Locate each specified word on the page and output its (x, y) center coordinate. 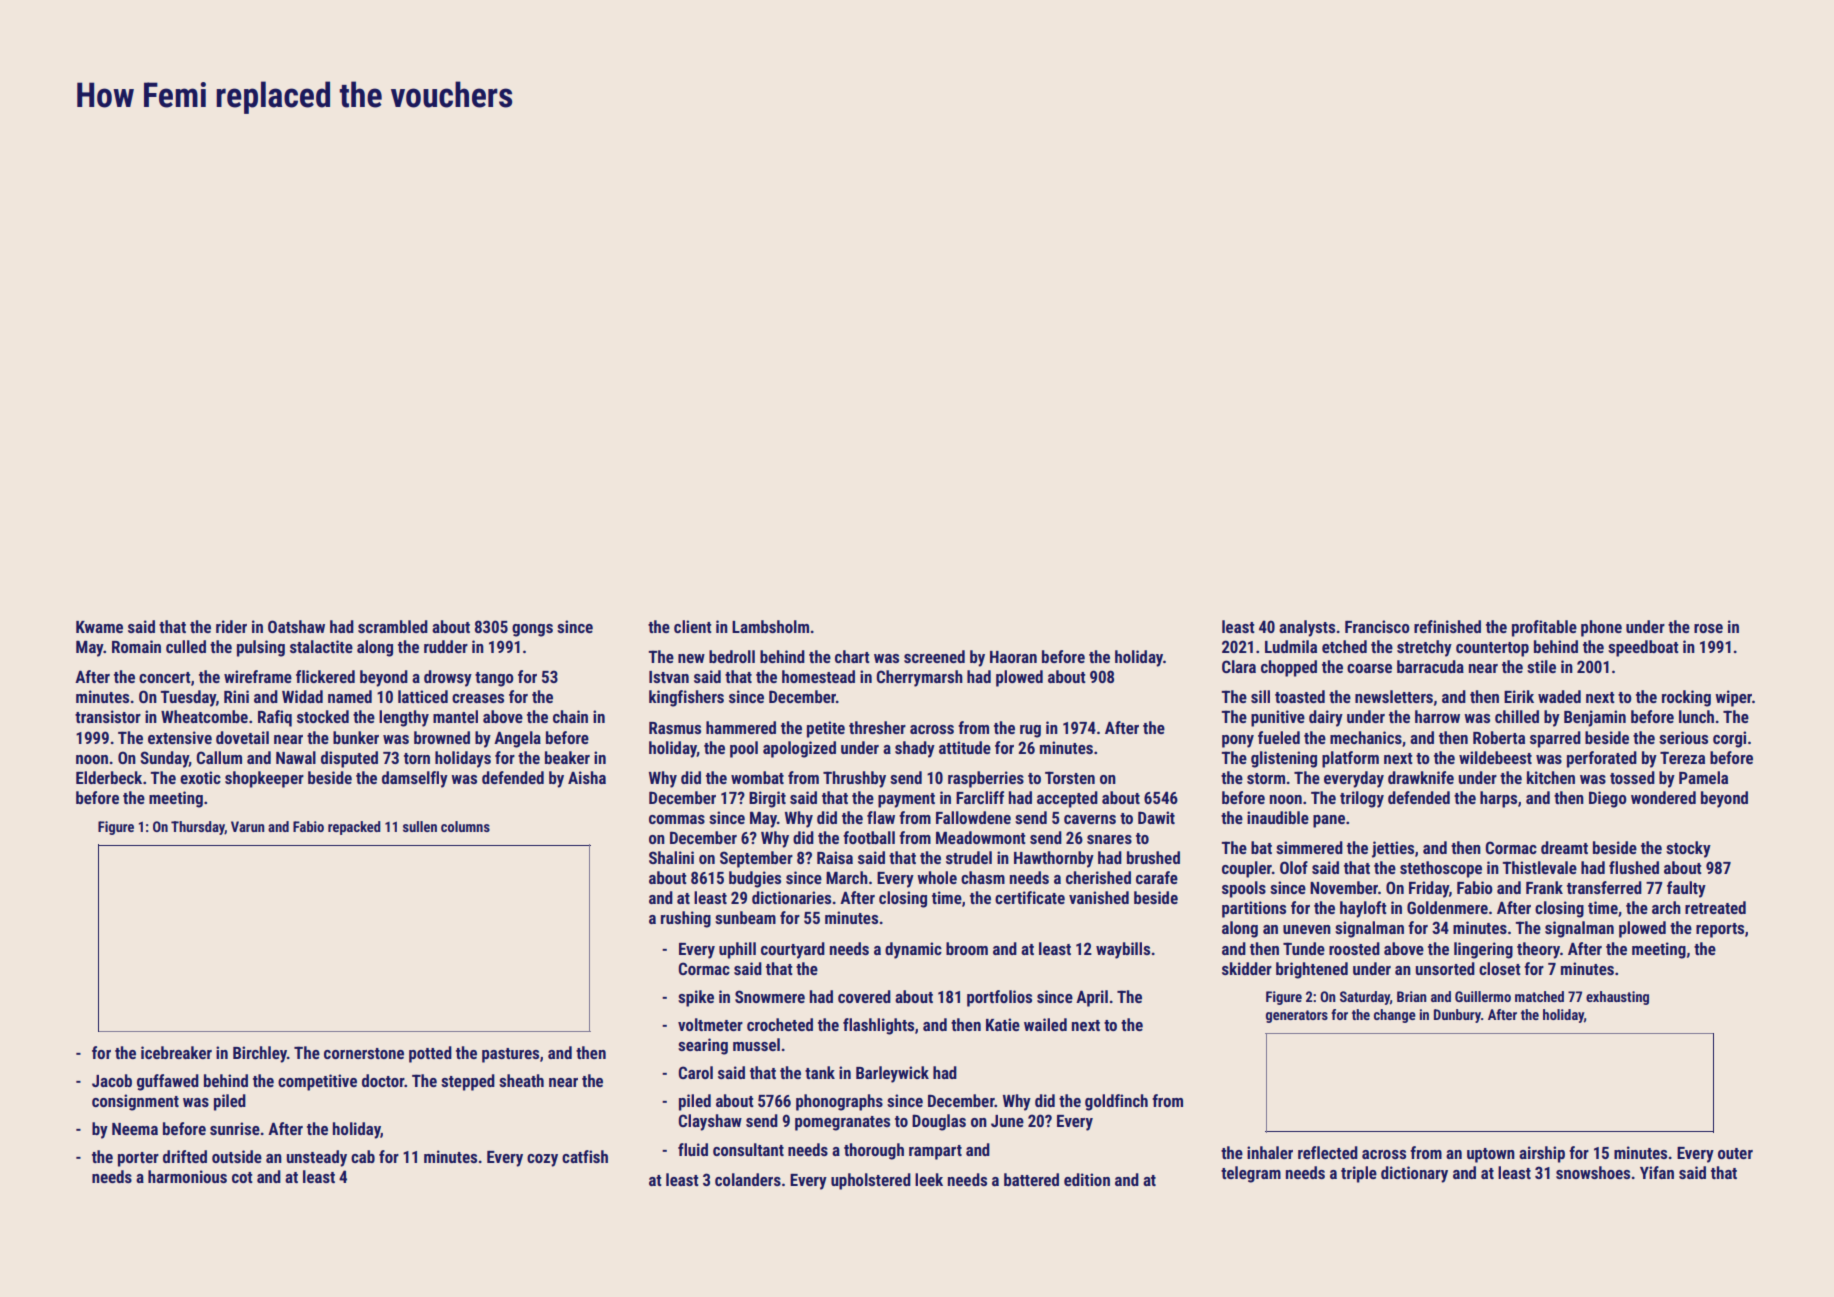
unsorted (1445, 968)
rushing (686, 919)
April (1092, 998)
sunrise (235, 1128)
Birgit (767, 799)
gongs (532, 630)
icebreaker (176, 1052)
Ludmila (1291, 646)
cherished (1098, 877)
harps (1498, 799)
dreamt (1564, 847)
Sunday (165, 759)
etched (1344, 646)
